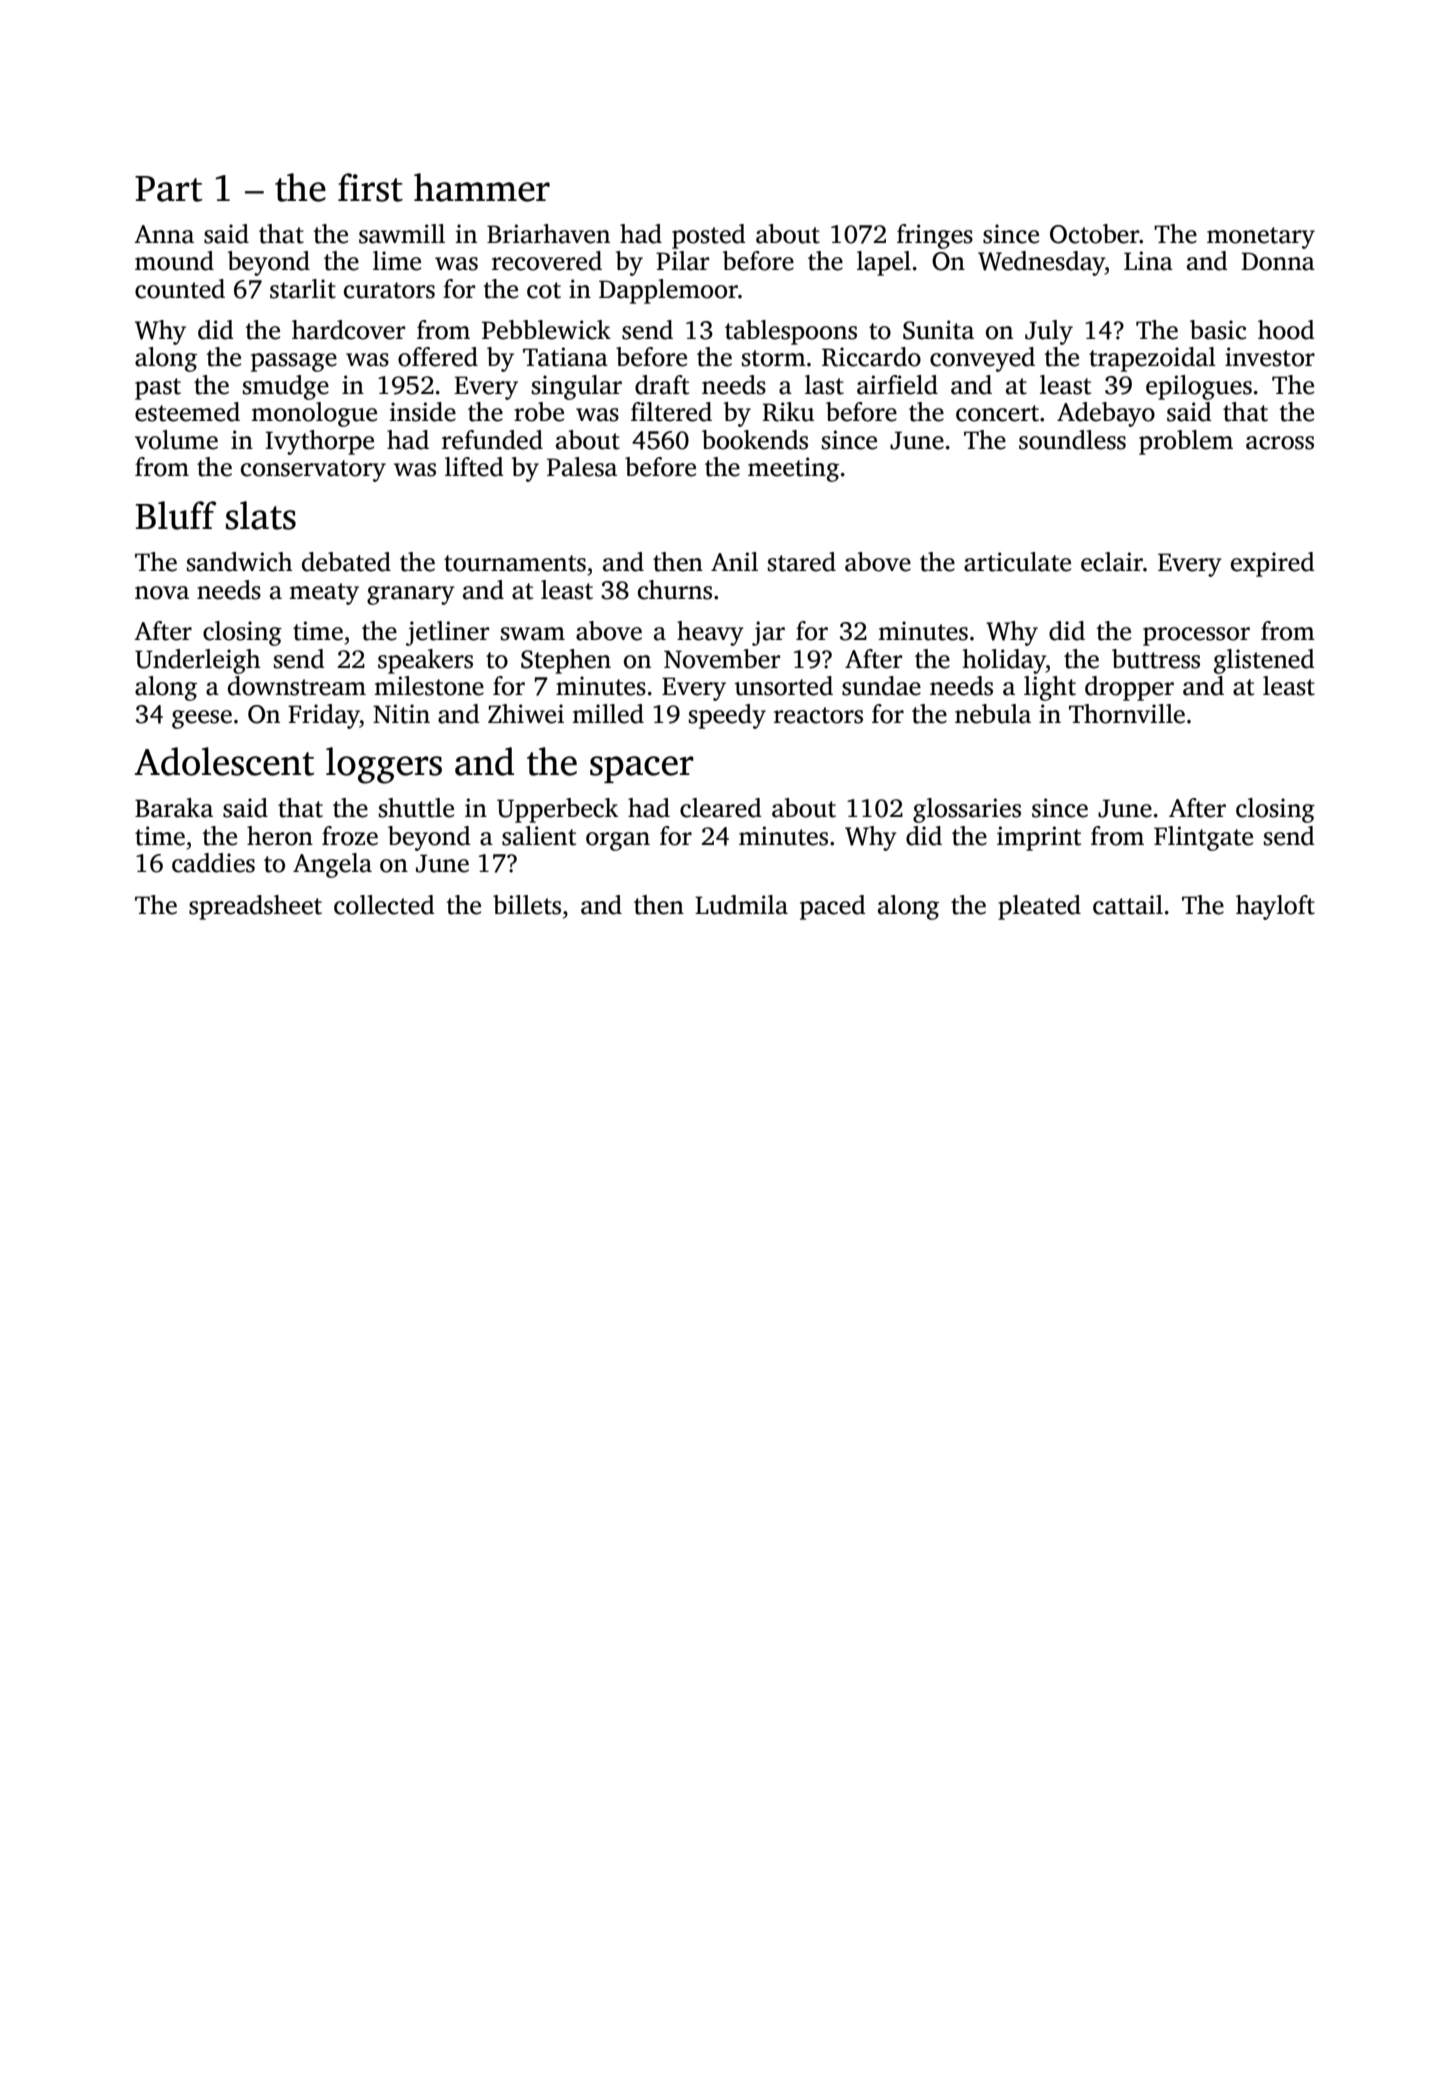 This screenshot has width=1450, height=2100. Describe the element at coordinates (1039, 838) in the screenshot. I see `imprint` at that location.
